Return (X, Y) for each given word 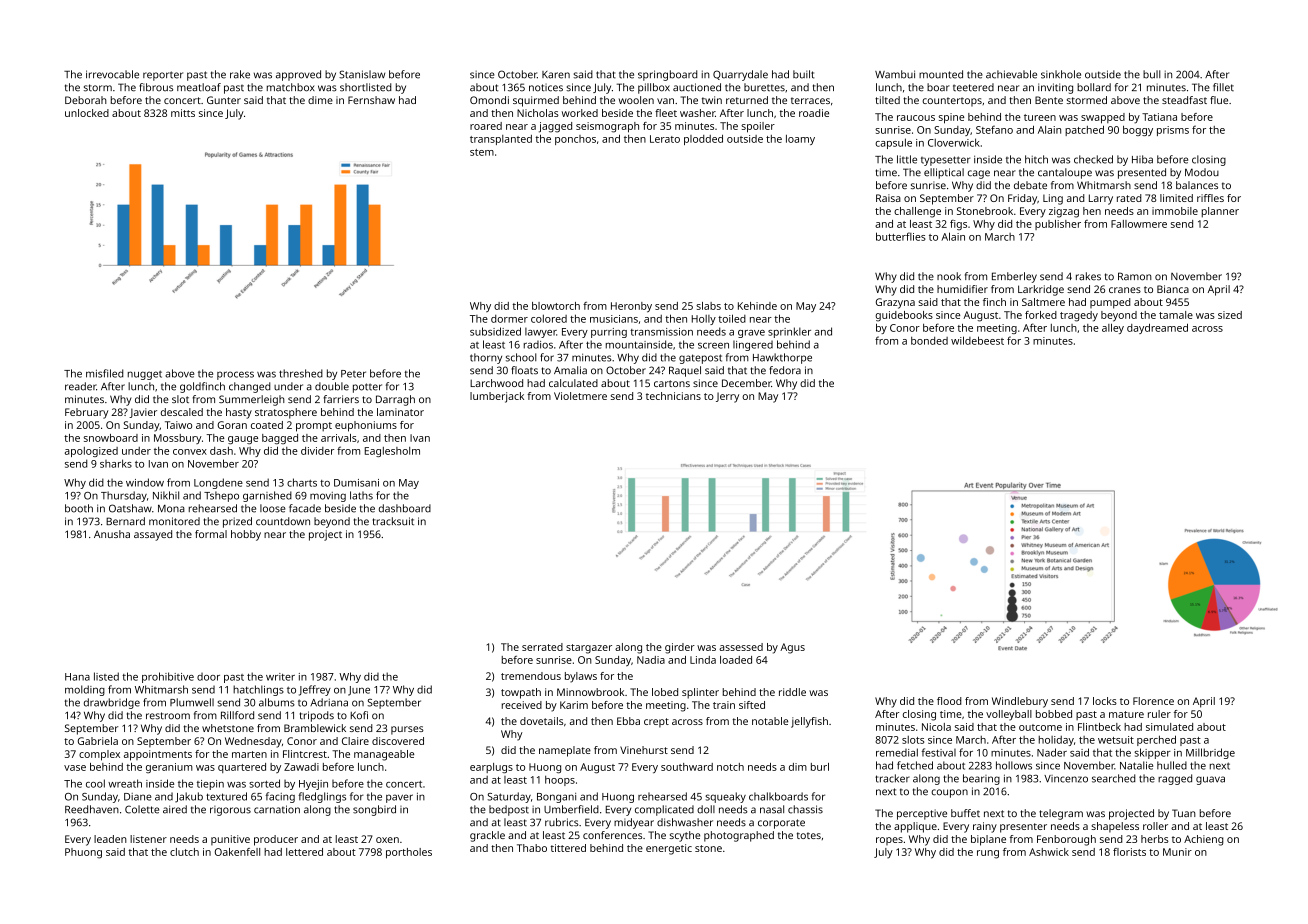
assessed (741, 647)
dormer (509, 319)
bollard (1094, 87)
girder (680, 648)
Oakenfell (237, 852)
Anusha (112, 534)
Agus (792, 648)
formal (211, 534)
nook (949, 276)
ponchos (575, 140)
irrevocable (112, 74)
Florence (1153, 701)
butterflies (901, 236)
